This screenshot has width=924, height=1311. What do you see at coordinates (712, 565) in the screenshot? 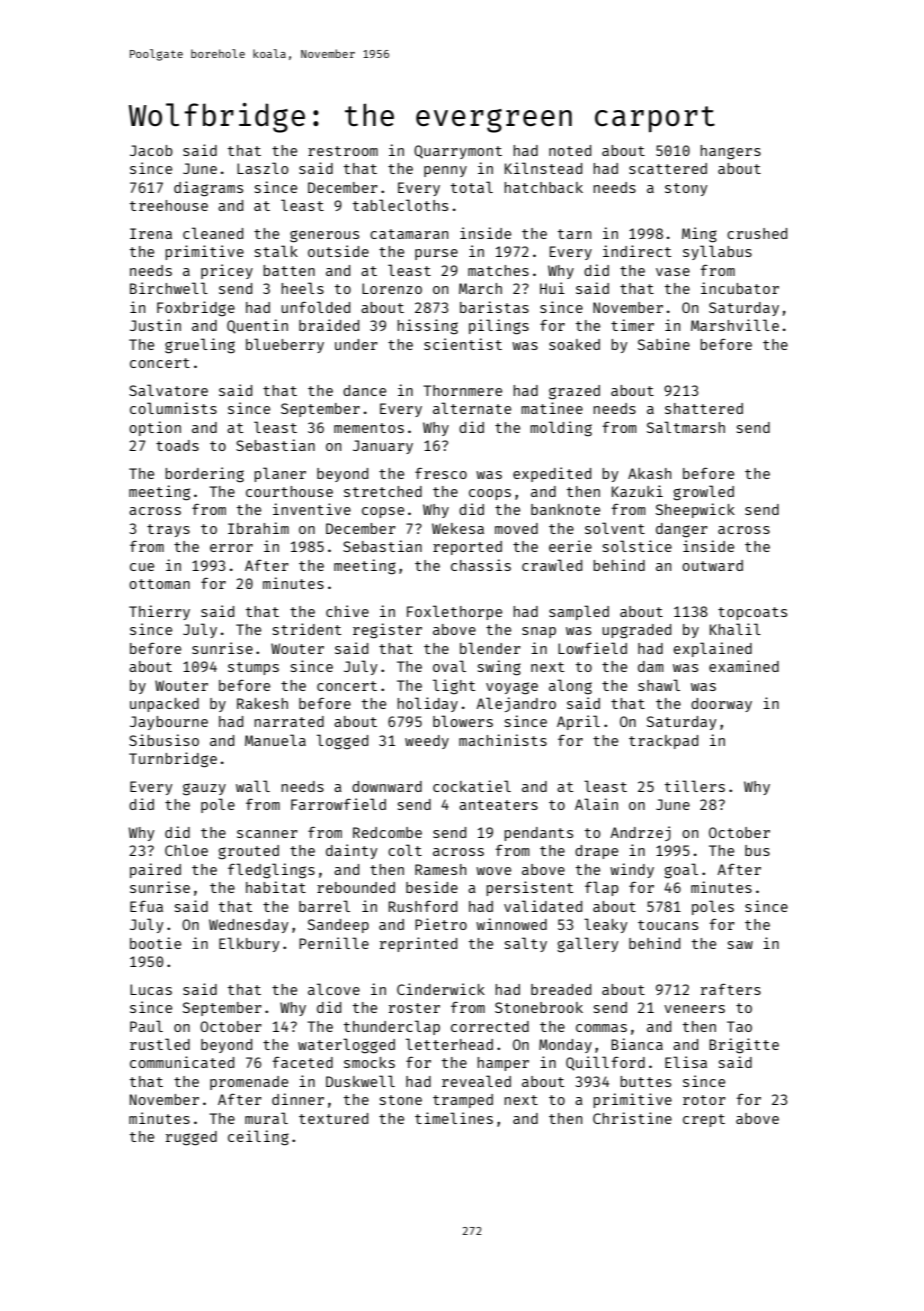
I see `outward` at bounding box center [712, 565].
